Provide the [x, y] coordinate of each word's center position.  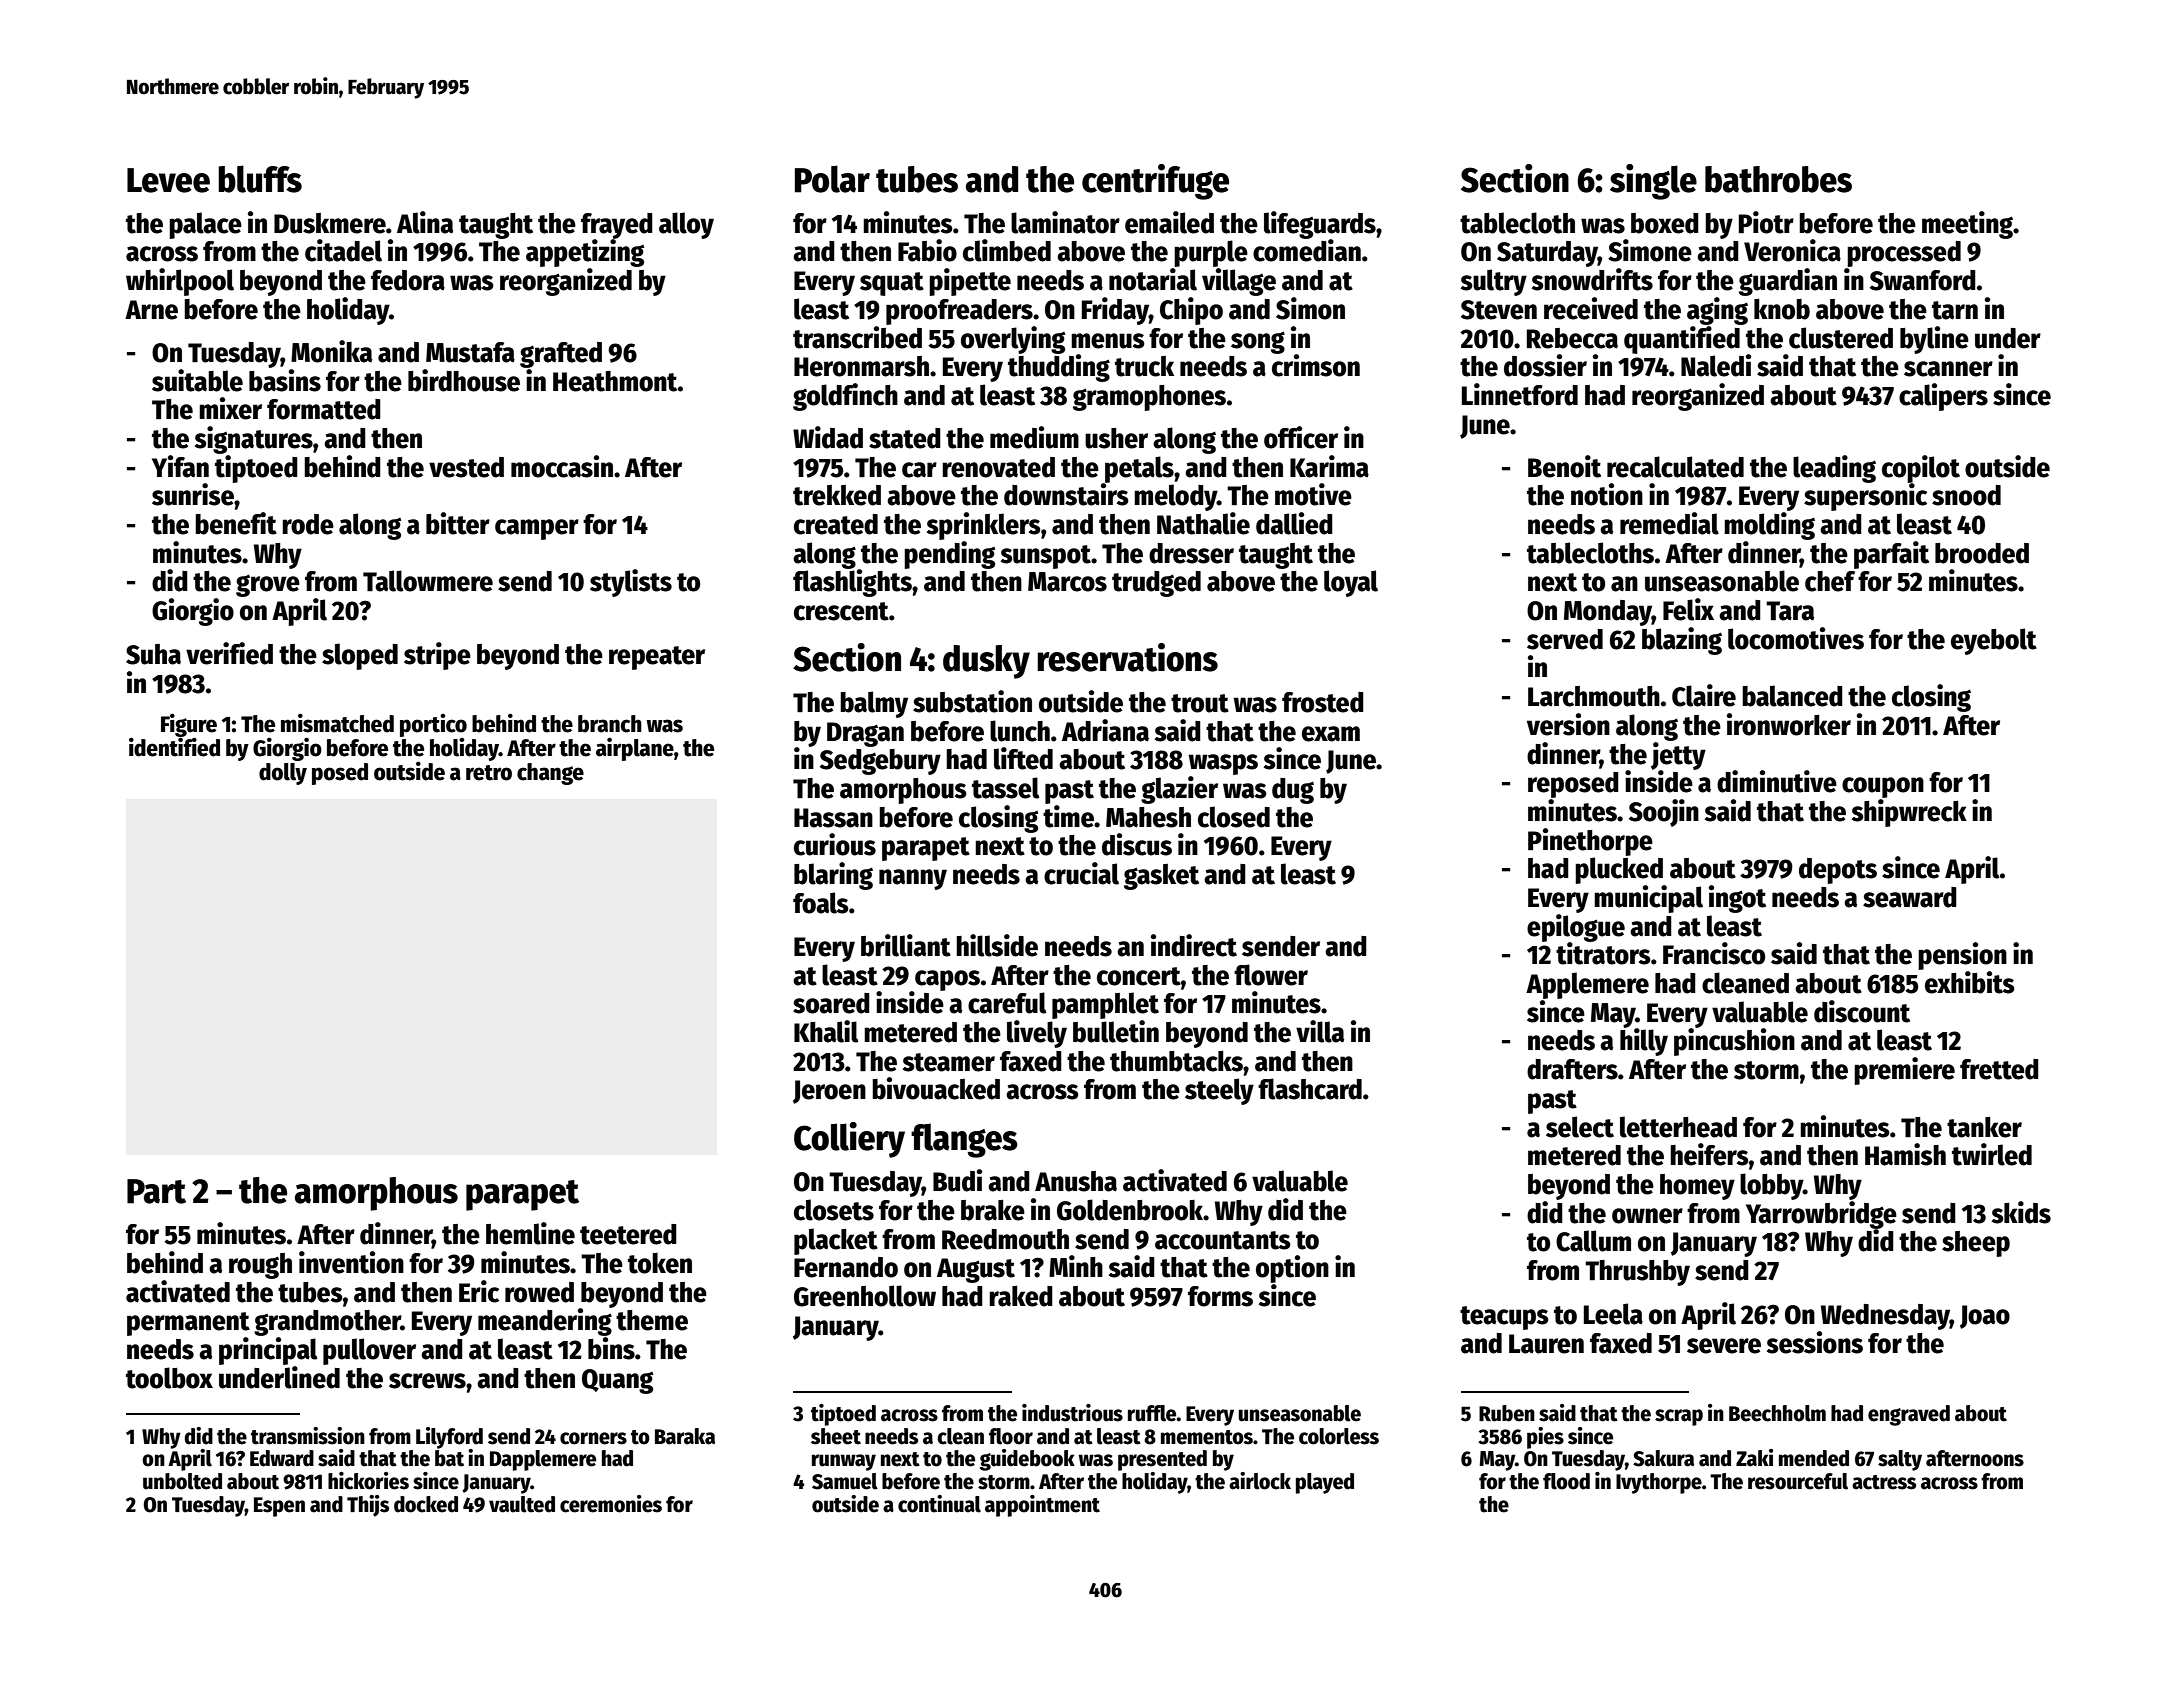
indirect [1194, 945]
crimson [1316, 365]
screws [427, 1381]
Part [156, 1191]
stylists [631, 583]
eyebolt [1994, 641]
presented [1162, 1460]
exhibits [1970, 982]
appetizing [585, 253]
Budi [957, 1180]
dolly [283, 774]
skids [2021, 1212]
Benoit [1564, 466]
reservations [1127, 657]
